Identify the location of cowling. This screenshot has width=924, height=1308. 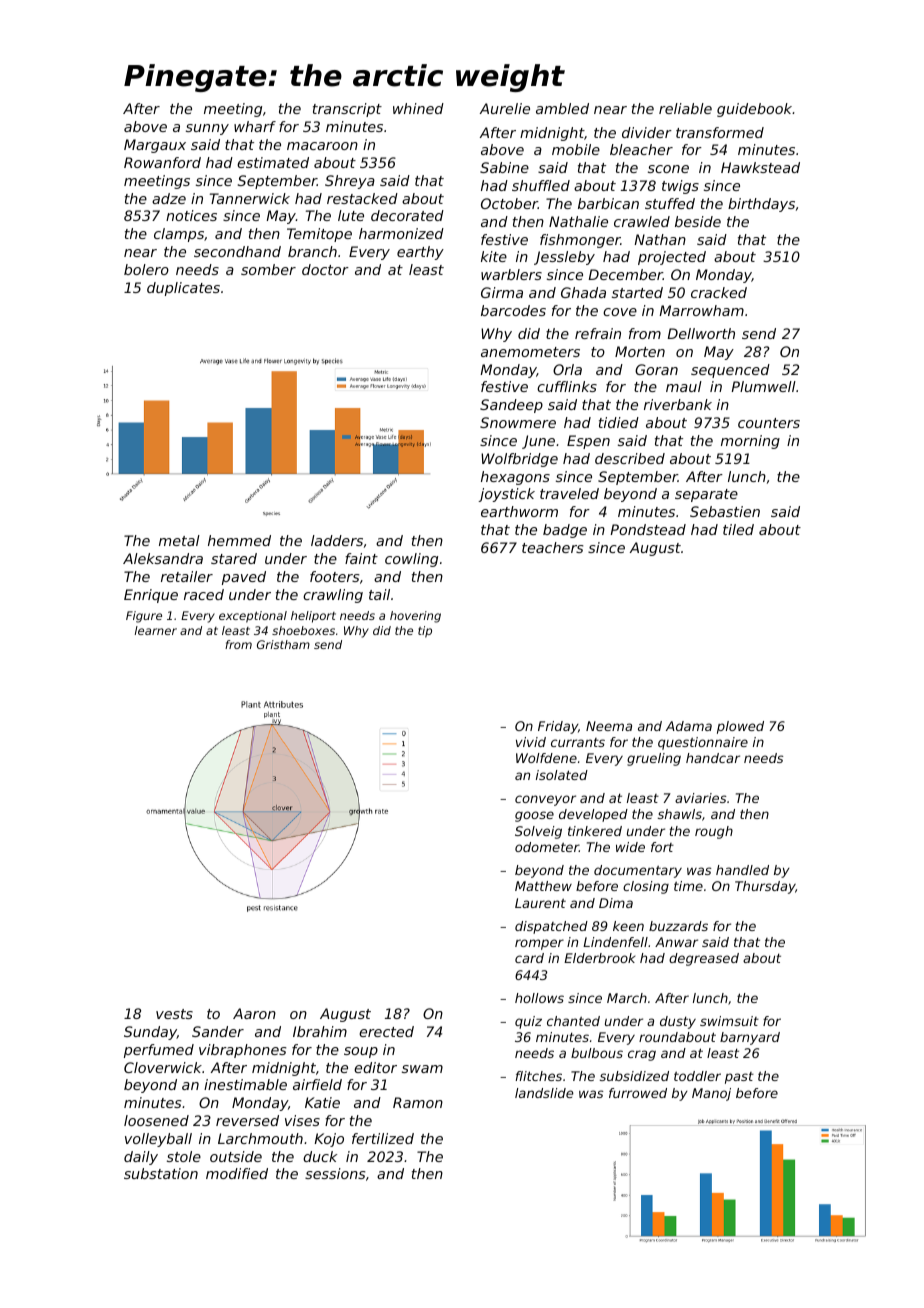
(411, 560).
